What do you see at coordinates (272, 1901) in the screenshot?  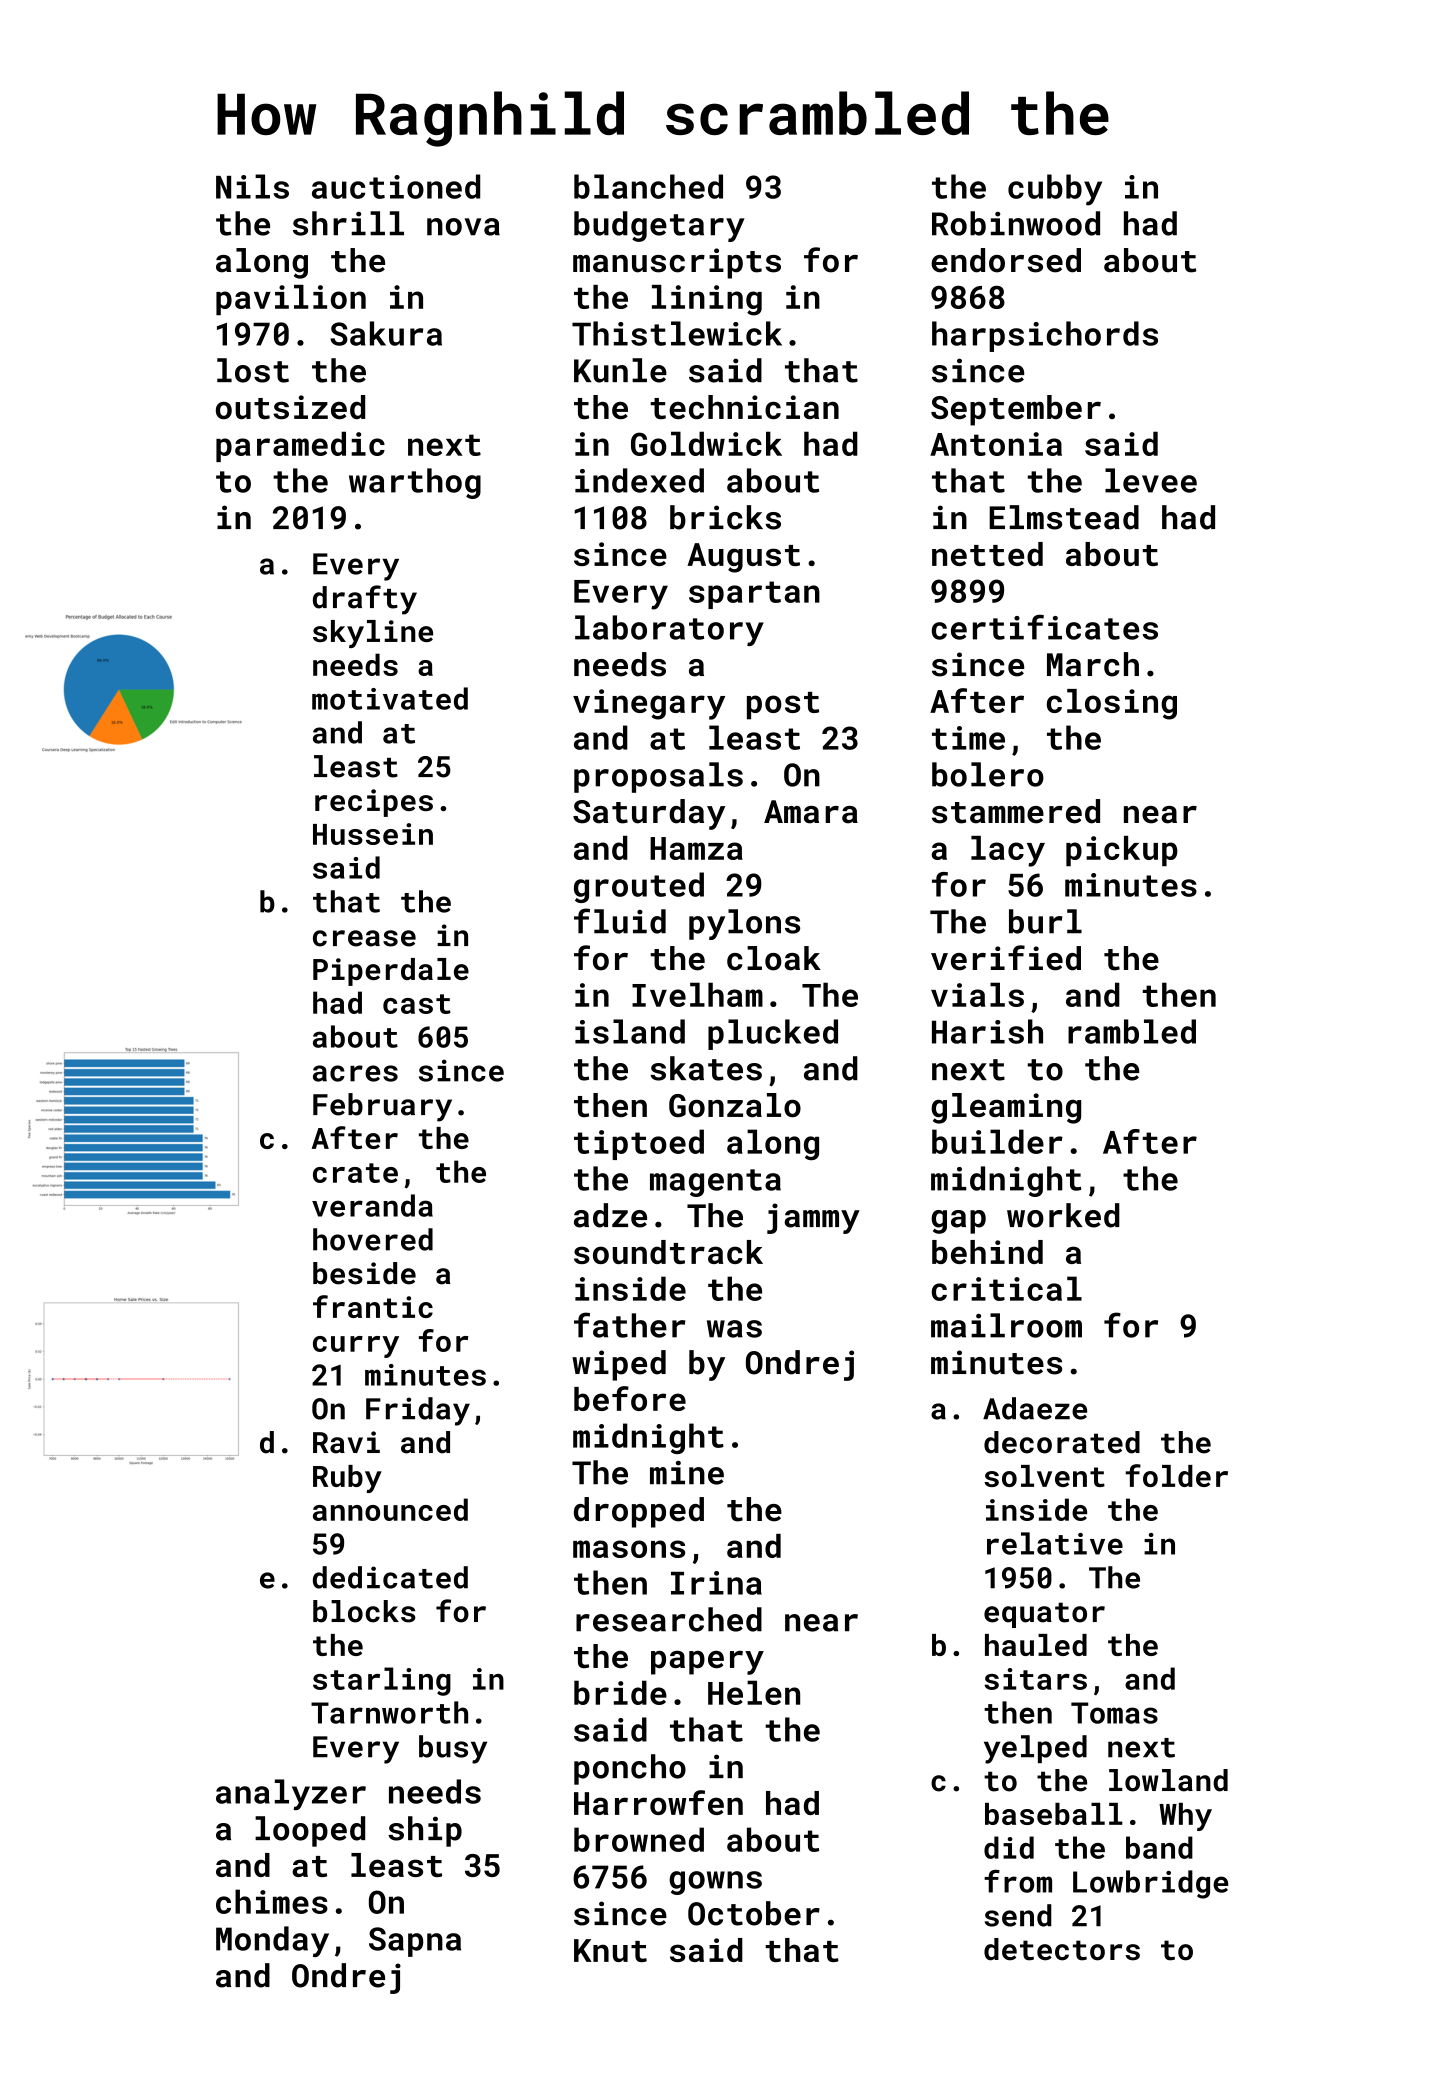 I see `chimes` at bounding box center [272, 1901].
